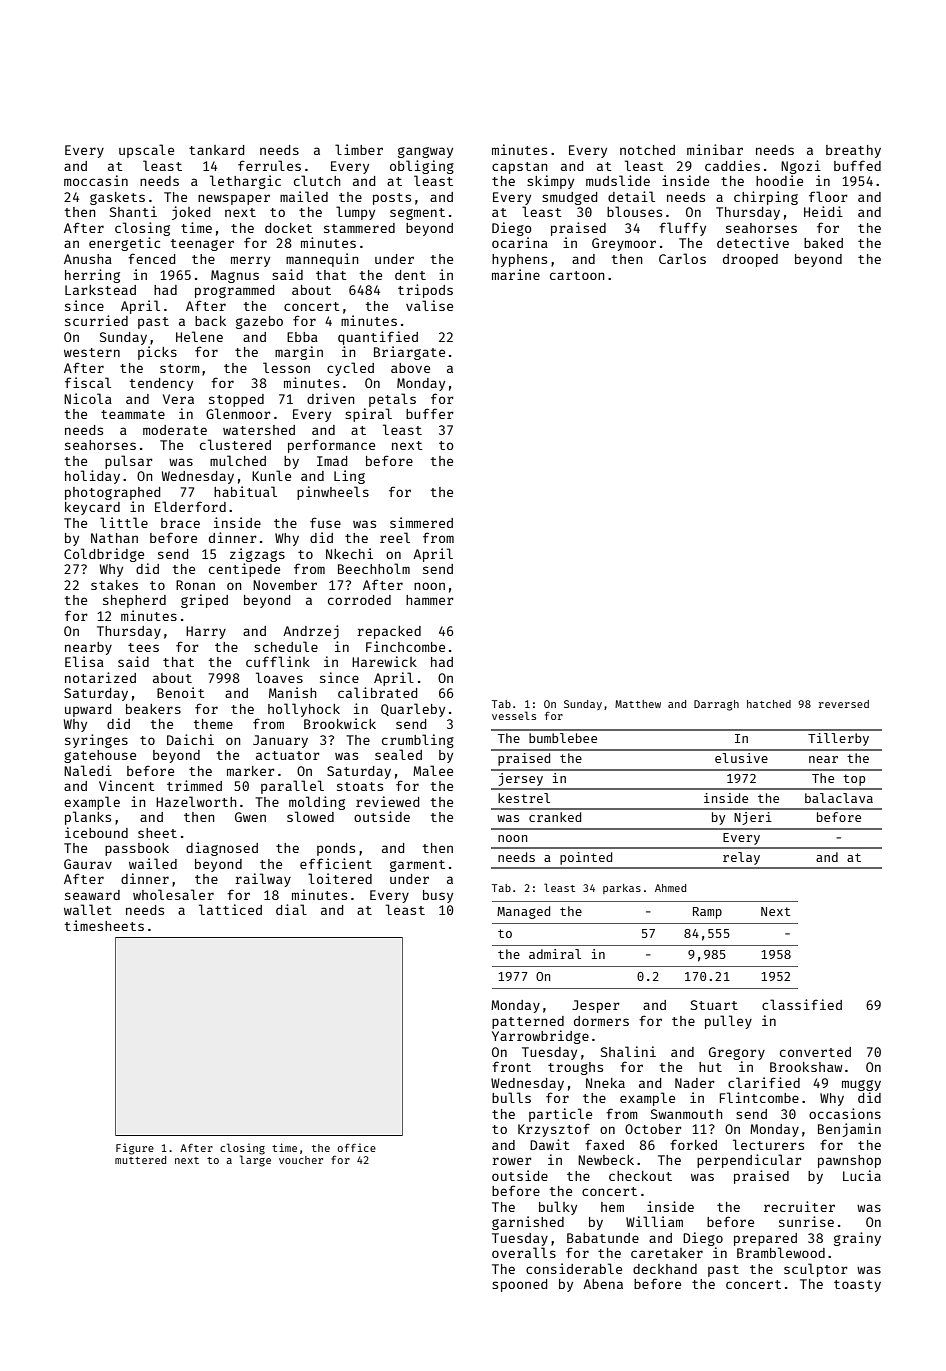 Image resolution: width=946 pixels, height=1371 pixels. I want to click on Naledi, so click(88, 770).
